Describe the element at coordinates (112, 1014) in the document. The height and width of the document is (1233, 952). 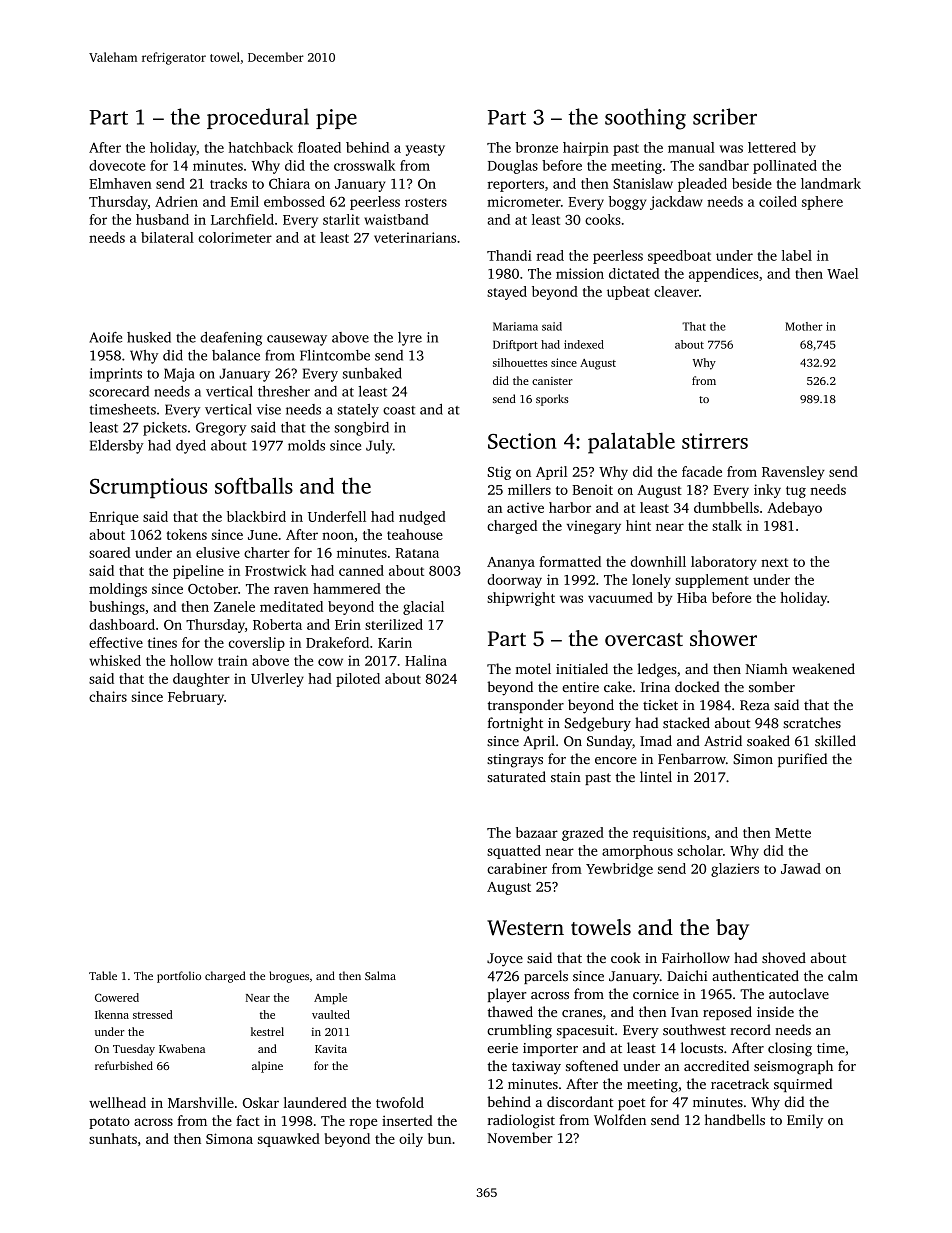
I see `Ikenna` at that location.
